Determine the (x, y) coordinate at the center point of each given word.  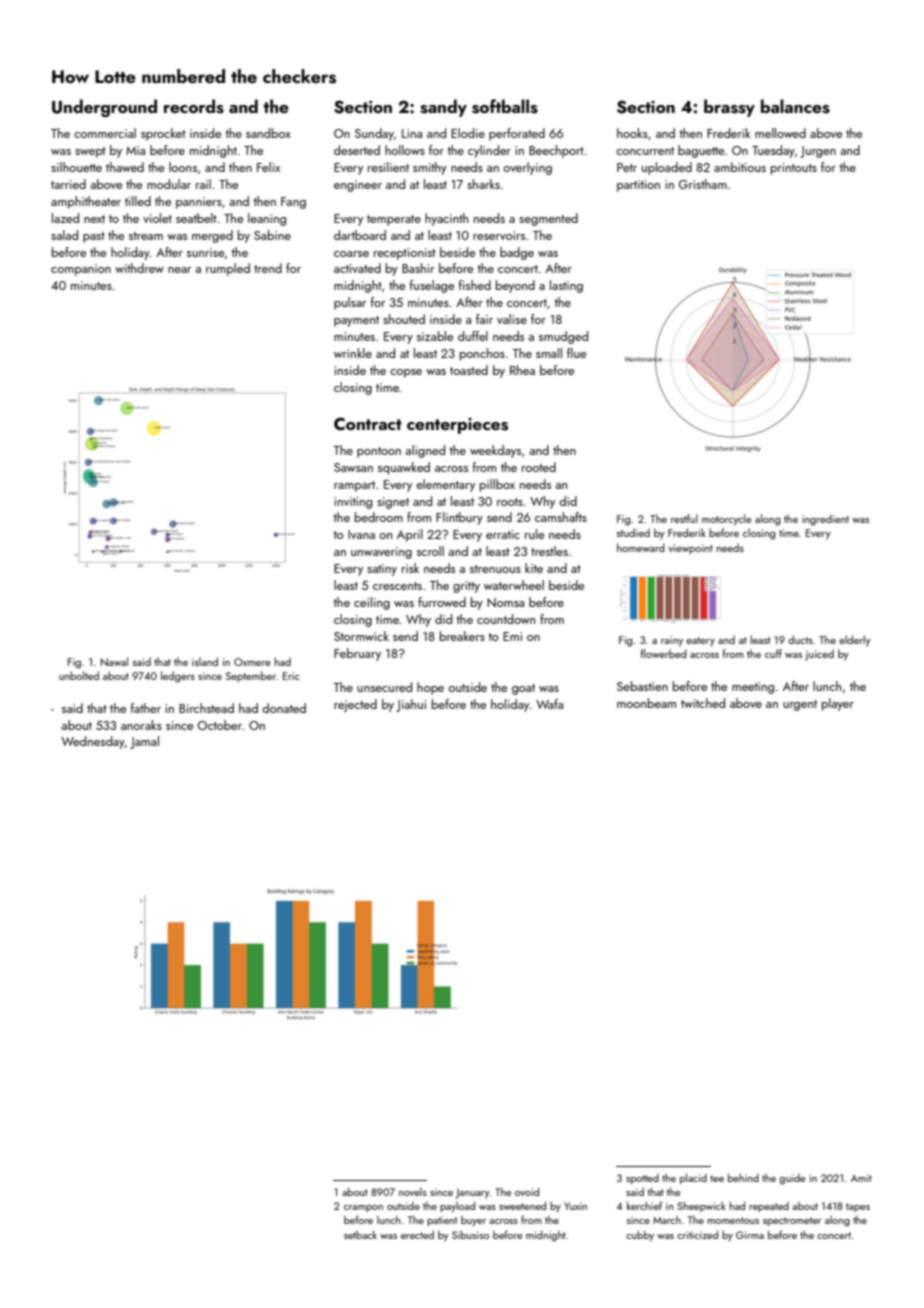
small (549, 353)
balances (795, 106)
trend (268, 268)
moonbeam (646, 703)
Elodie (468, 133)
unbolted (79, 675)
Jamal (144, 742)
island (205, 661)
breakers (462, 636)
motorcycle (726, 520)
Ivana (361, 534)
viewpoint (690, 549)
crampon (363, 1208)
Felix (268, 167)
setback (360, 1234)
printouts (794, 169)
